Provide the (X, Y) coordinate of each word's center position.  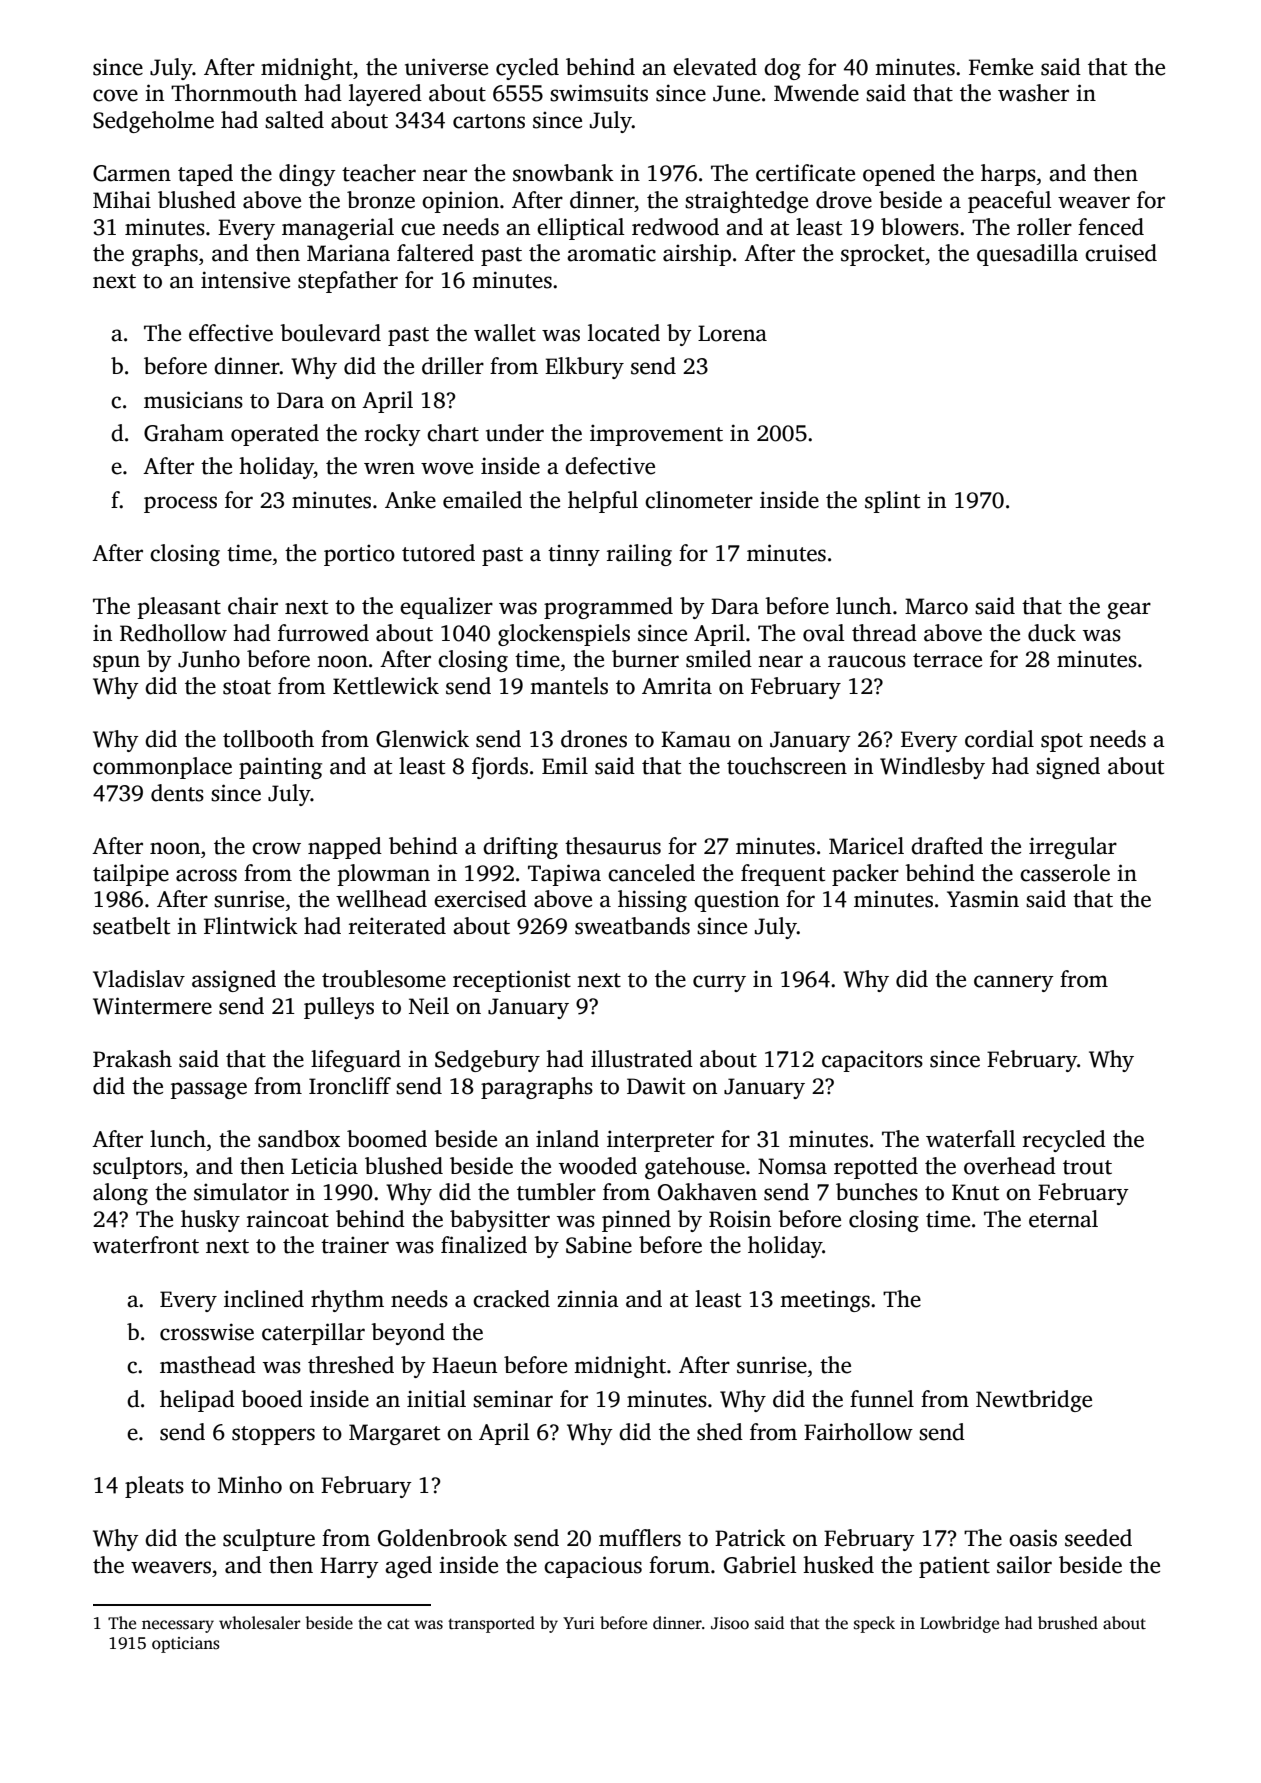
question (736, 901)
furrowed (323, 633)
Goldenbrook (442, 1538)
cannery (1014, 983)
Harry (349, 1567)
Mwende (816, 93)
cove (115, 95)
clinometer (699, 500)
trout (1087, 1167)
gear (1129, 610)
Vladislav (139, 979)
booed (272, 1399)
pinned (636, 1221)
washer (1033, 93)
